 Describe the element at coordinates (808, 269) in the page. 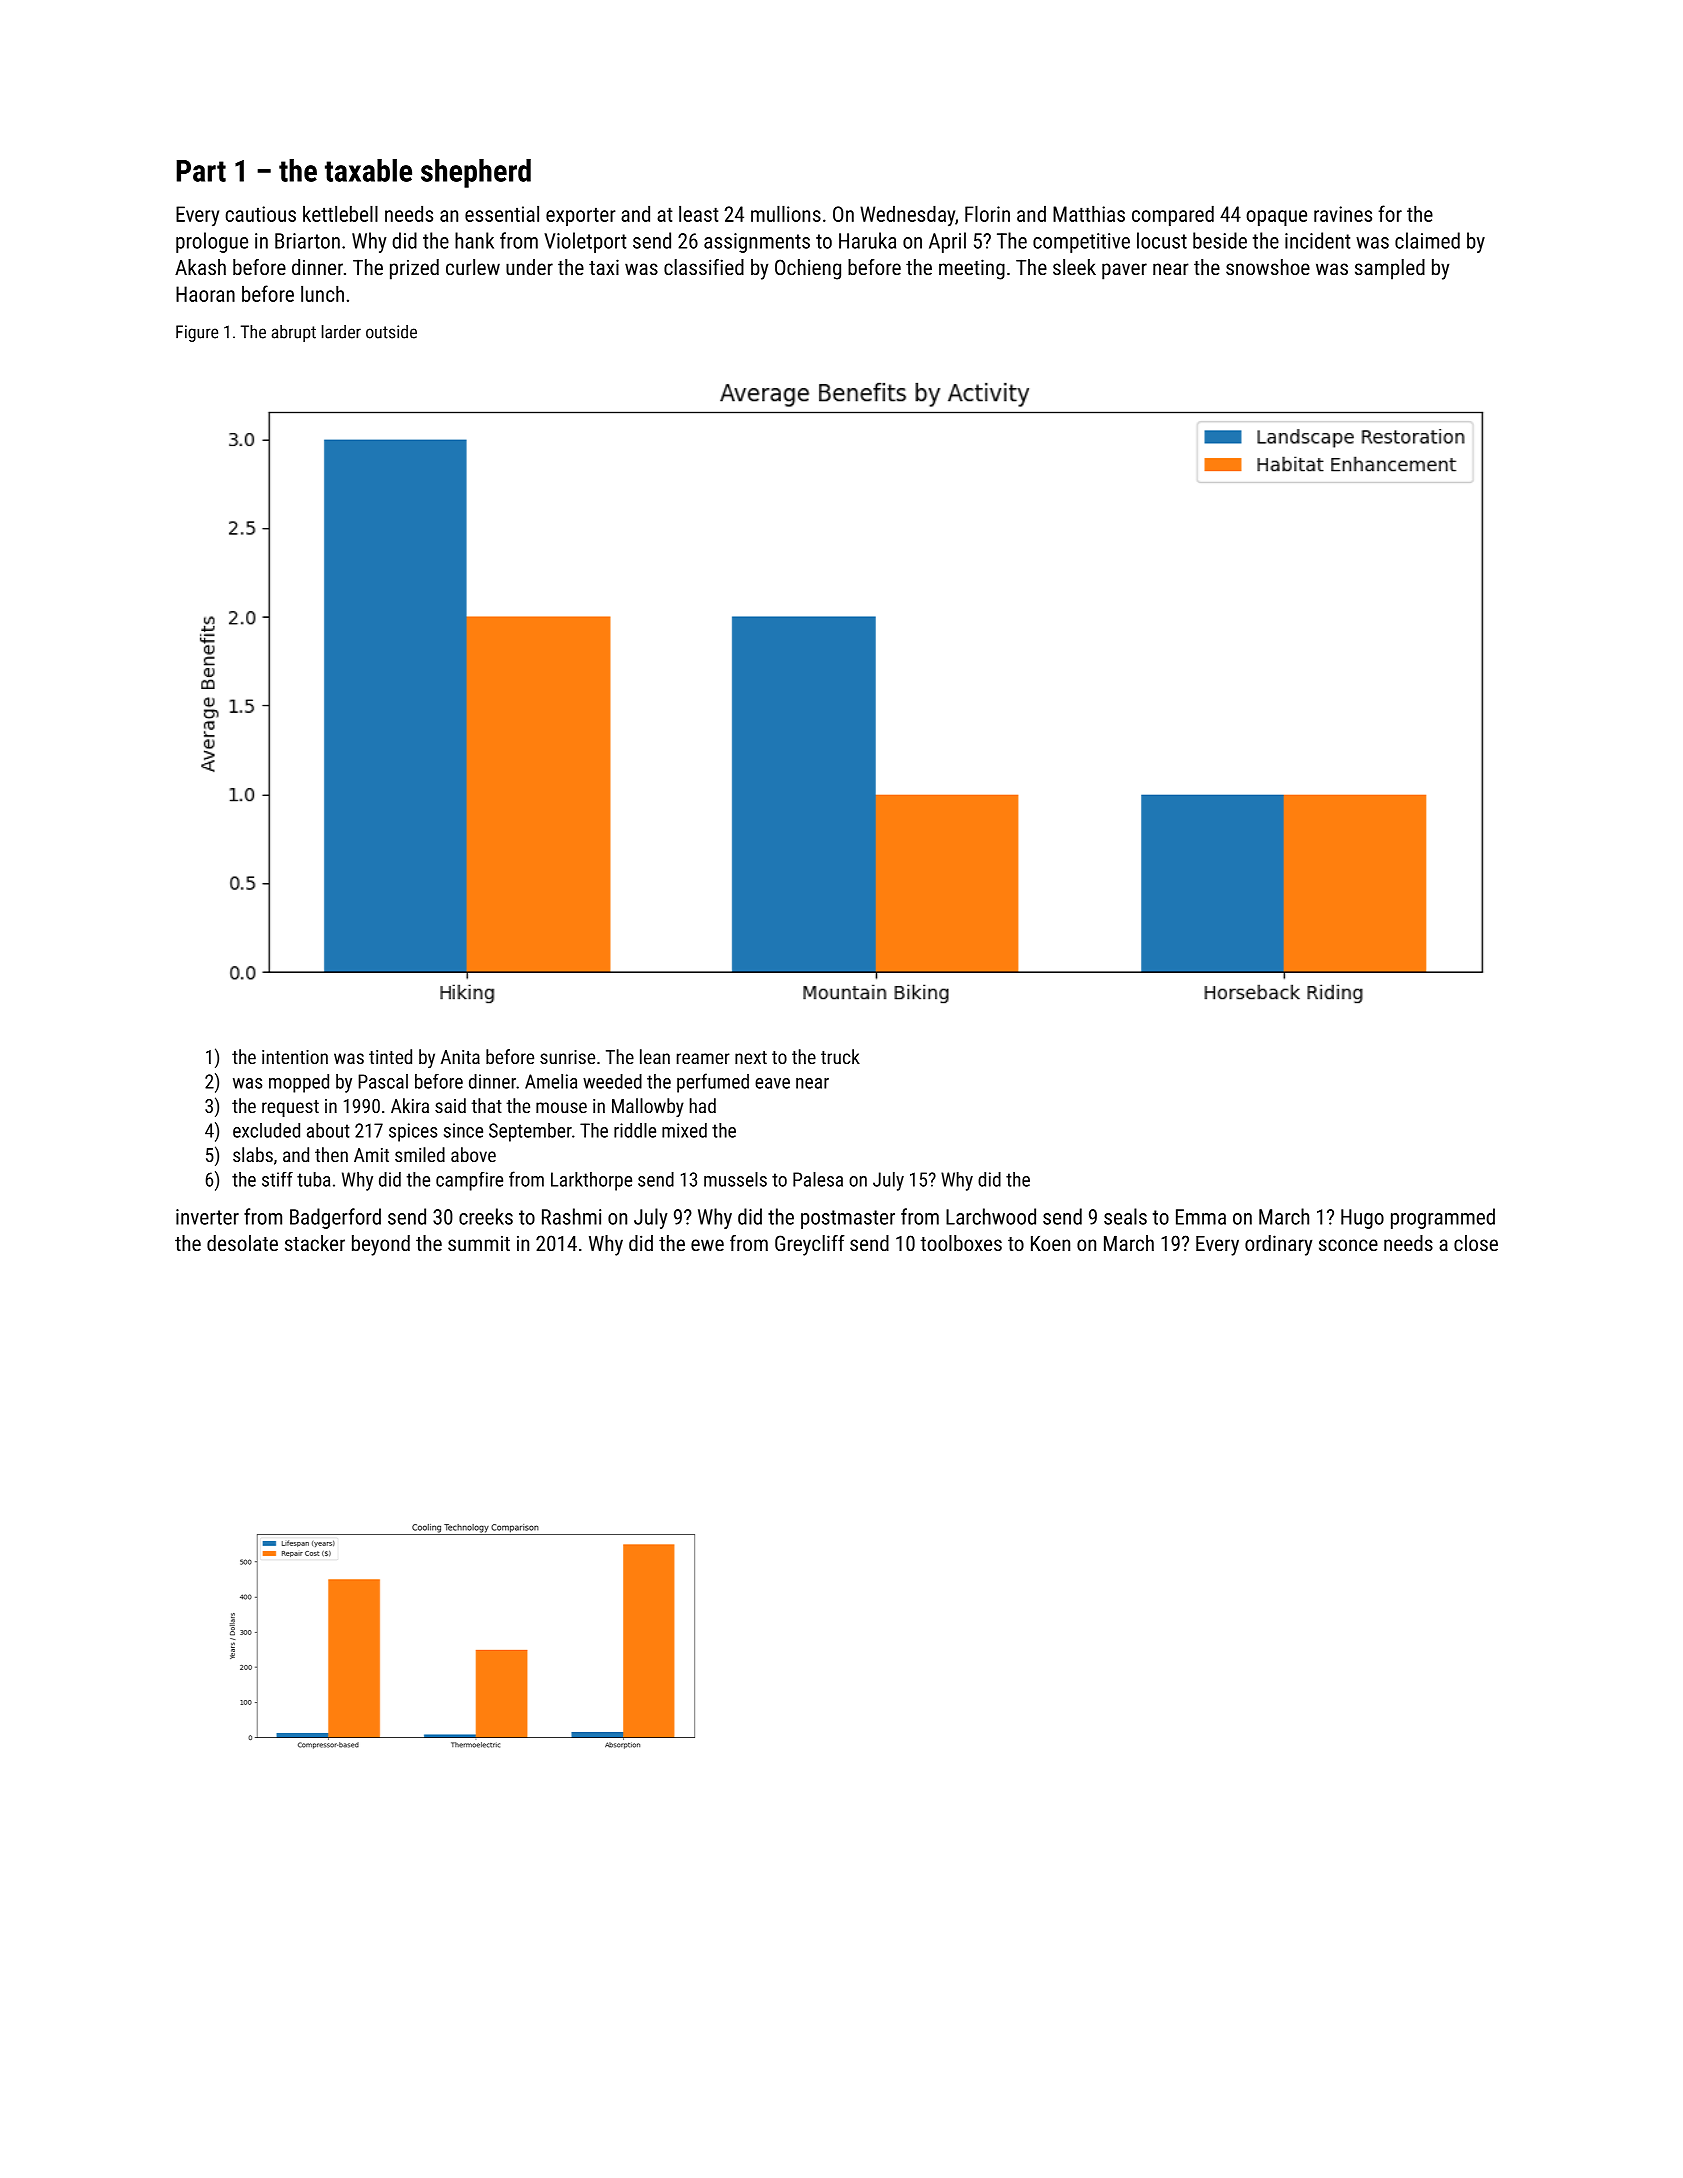

I see `Ochieng` at that location.
